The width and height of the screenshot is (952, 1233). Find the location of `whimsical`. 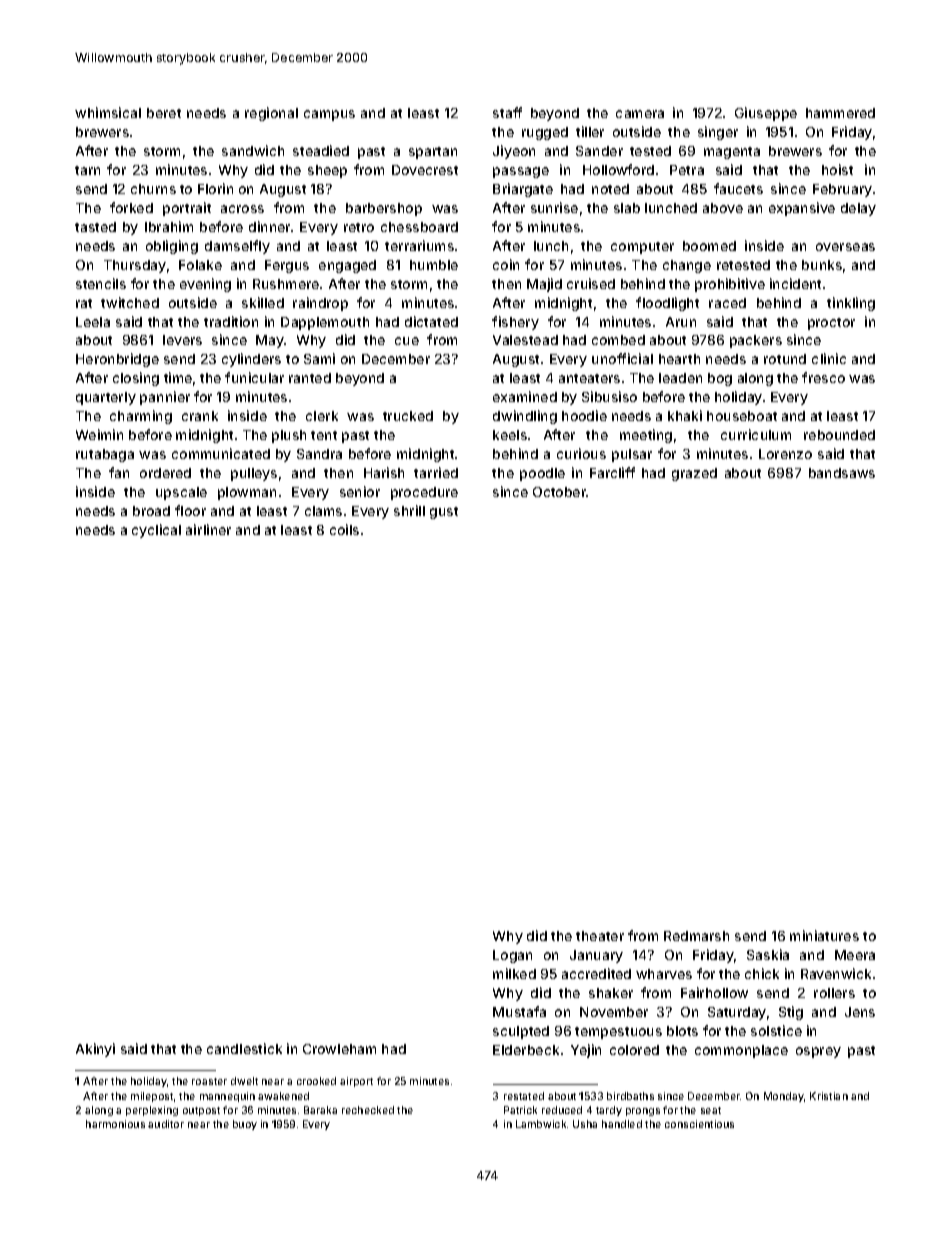

whimsical is located at coordinates (108, 112).
